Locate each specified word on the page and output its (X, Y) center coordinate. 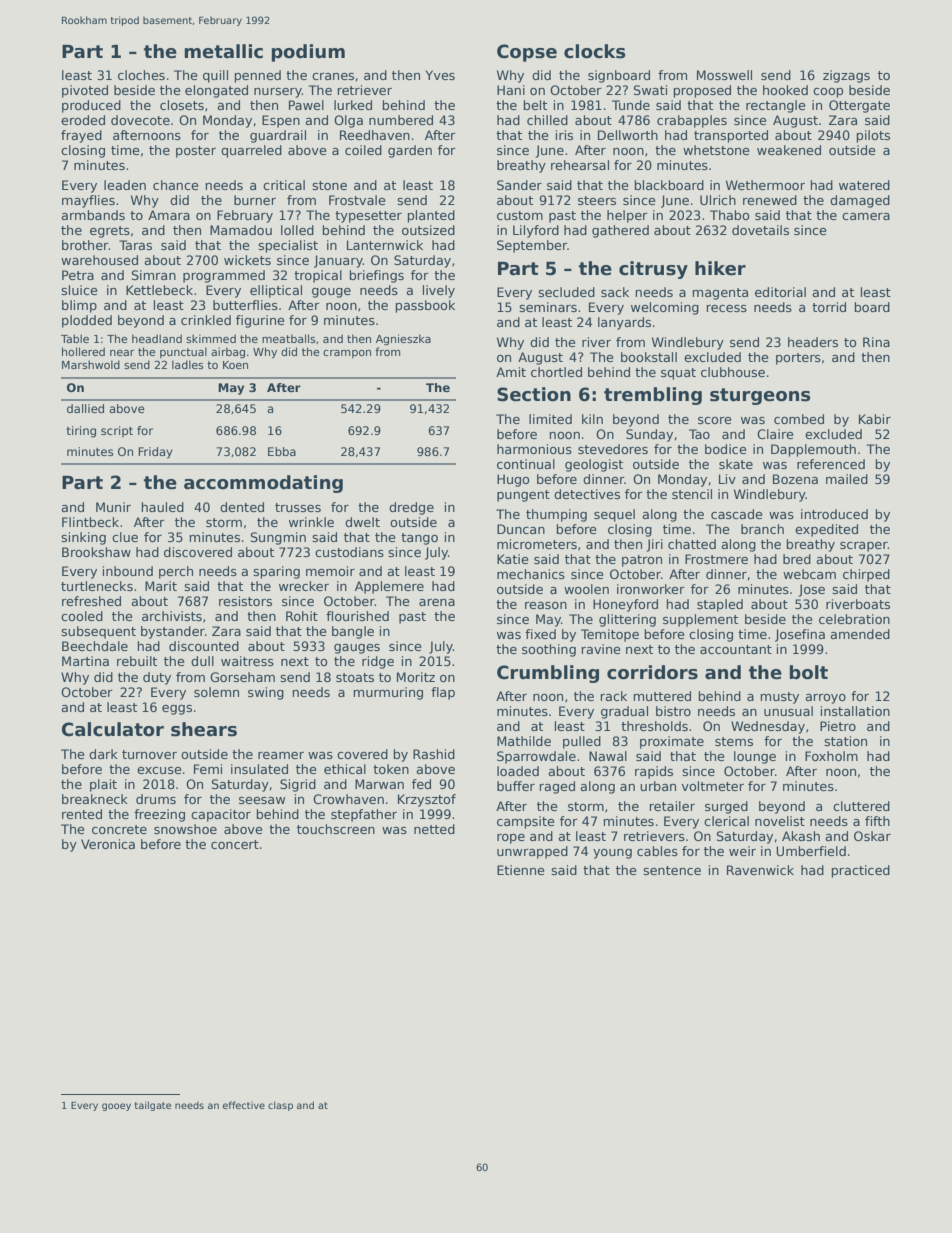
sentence (672, 870)
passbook (425, 306)
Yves (440, 75)
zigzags (846, 76)
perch (176, 572)
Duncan (521, 529)
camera (866, 216)
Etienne (521, 870)
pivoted (85, 91)
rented (82, 814)
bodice (726, 449)
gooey (116, 1107)
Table (75, 338)
